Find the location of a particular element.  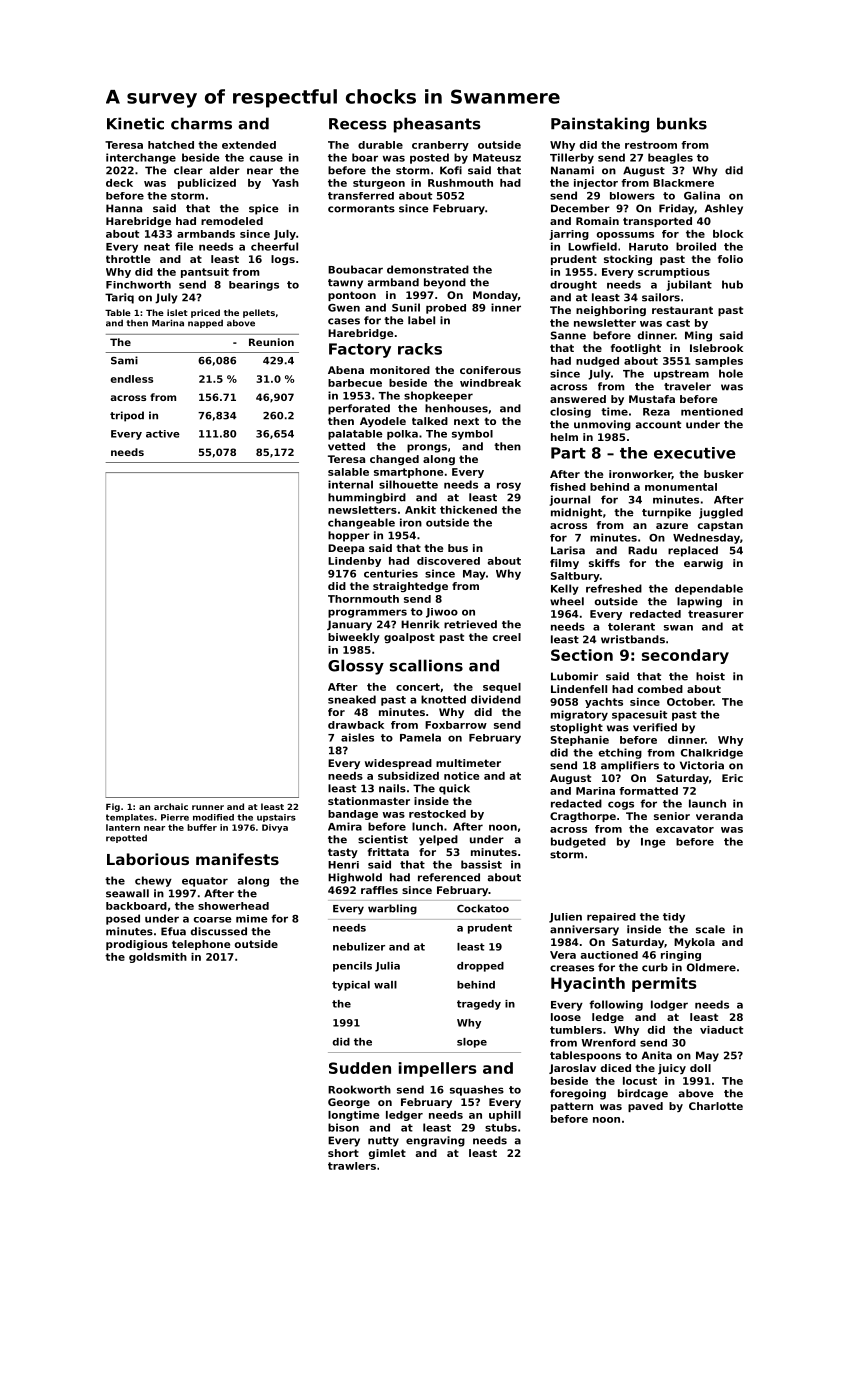

Fig is located at coordinates (113, 807).
